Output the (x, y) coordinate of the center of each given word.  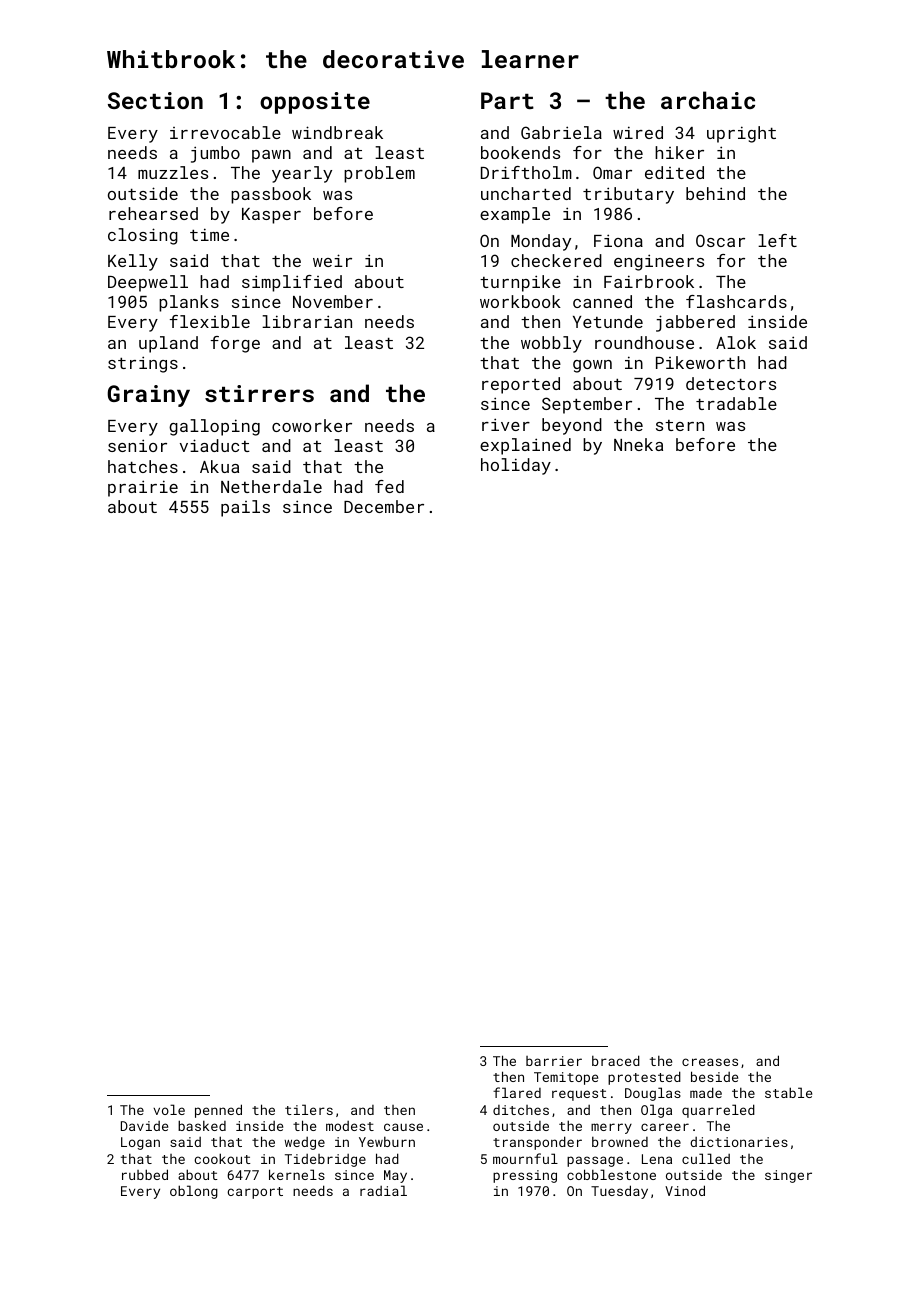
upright (741, 134)
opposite (315, 103)
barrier (554, 1061)
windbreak (337, 132)
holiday (516, 466)
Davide (144, 1126)
